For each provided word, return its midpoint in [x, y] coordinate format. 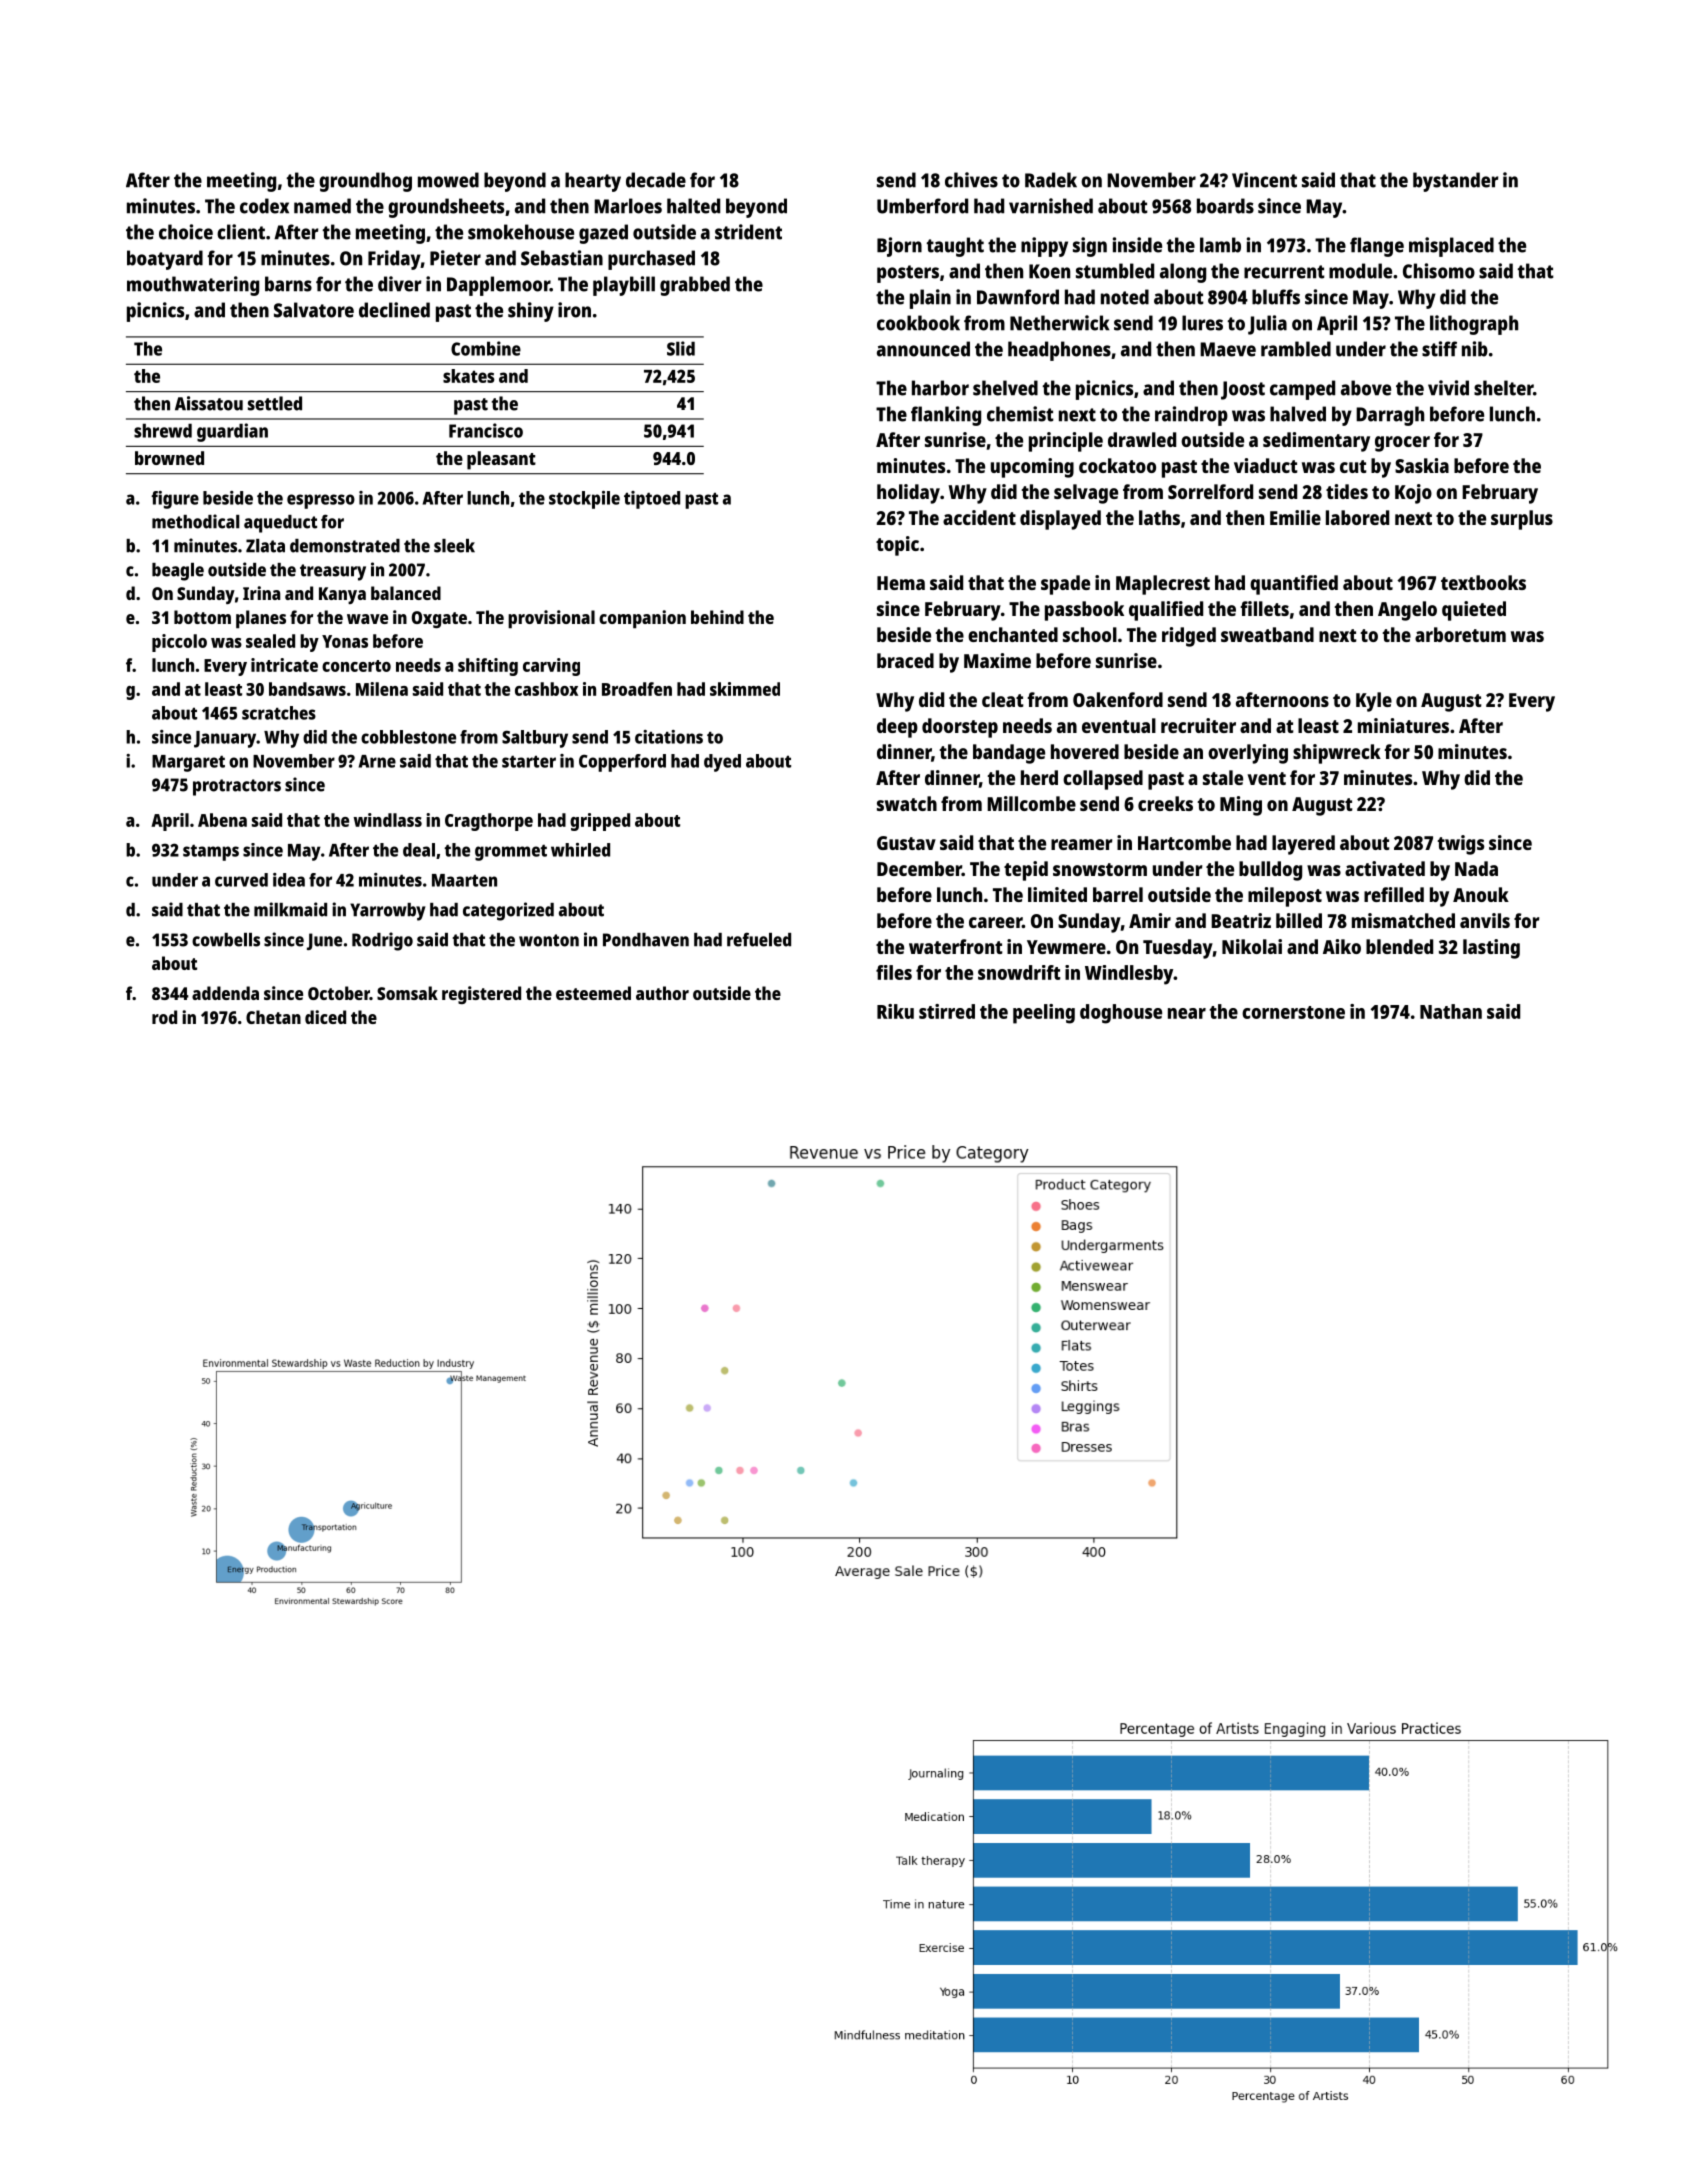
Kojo [1413, 494]
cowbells [226, 940]
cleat [1003, 699]
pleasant [501, 460]
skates [469, 376]
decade [656, 180]
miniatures [1403, 725]
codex [264, 206]
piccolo [179, 643]
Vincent [1264, 180]
